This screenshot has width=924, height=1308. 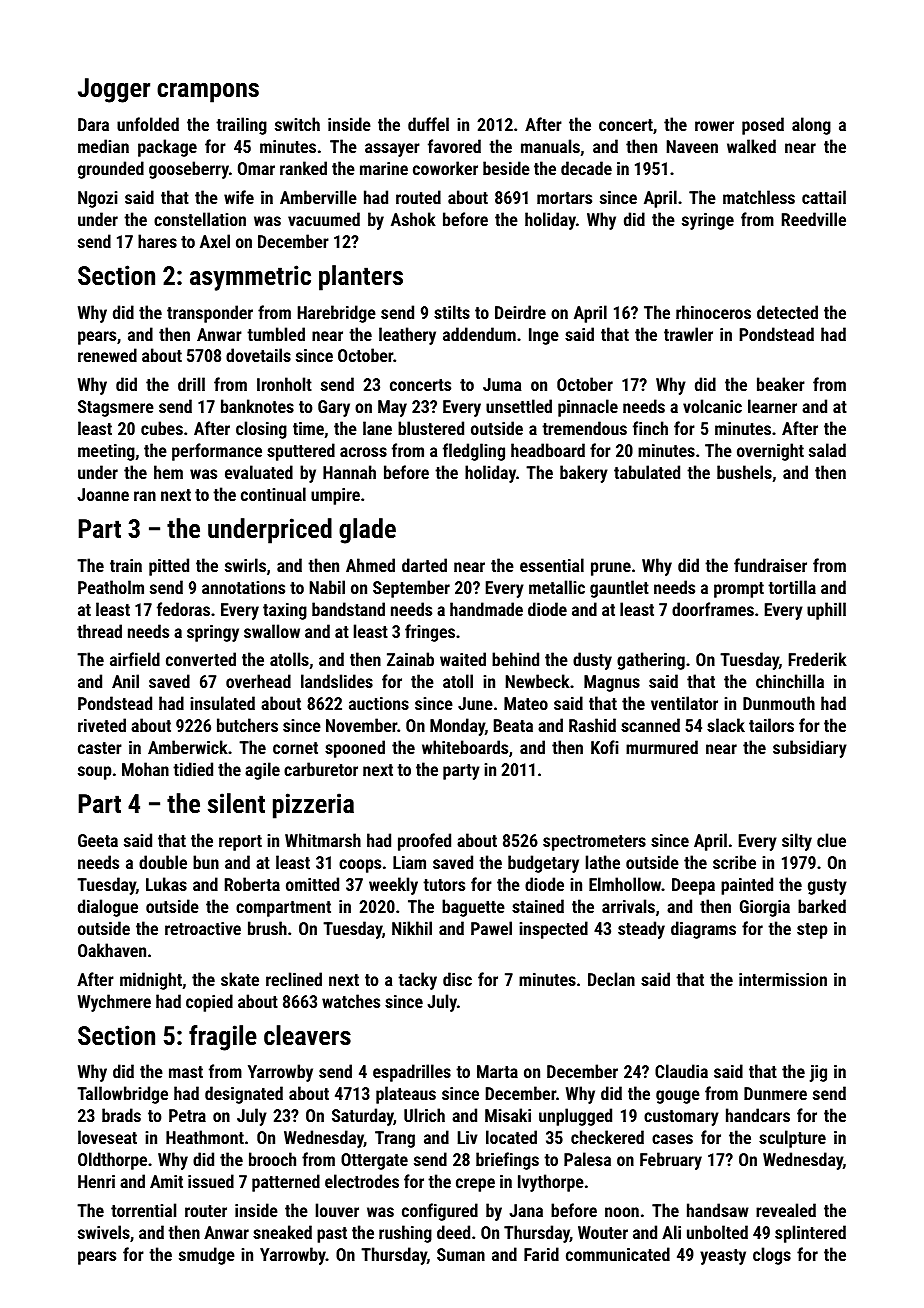 What do you see at coordinates (99, 631) in the screenshot?
I see `thread` at bounding box center [99, 631].
